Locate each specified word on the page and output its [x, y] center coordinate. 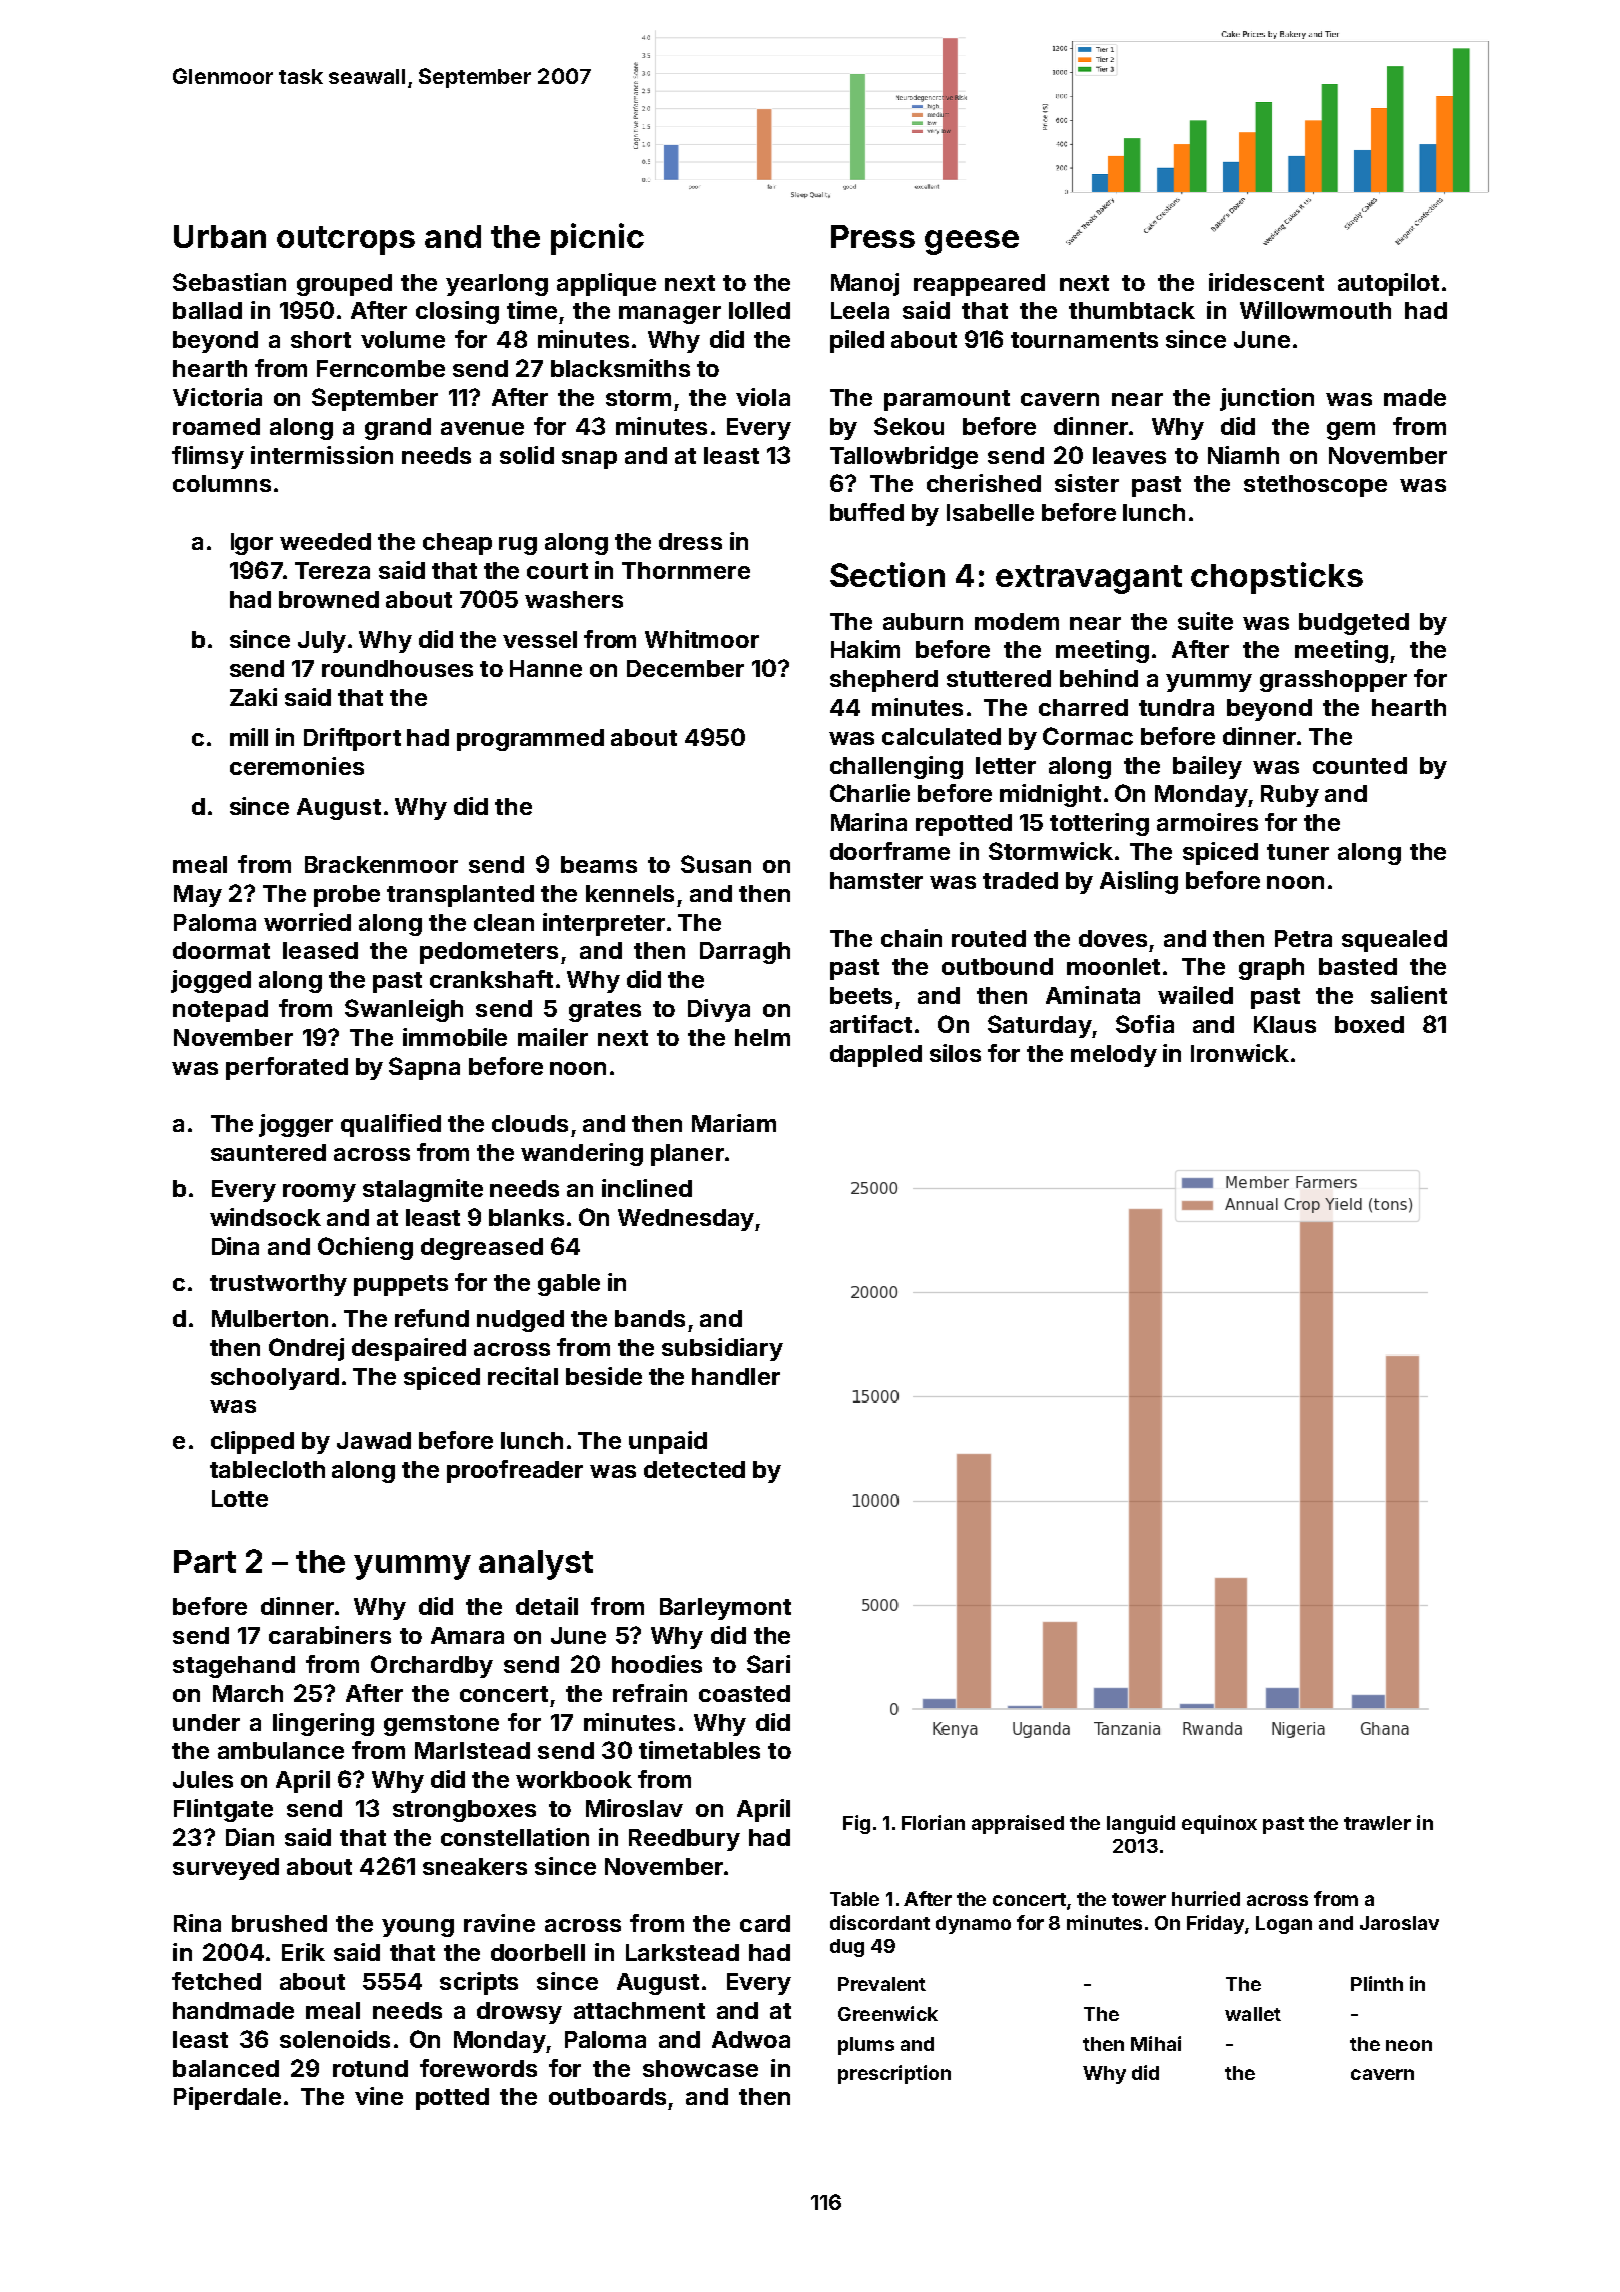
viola [763, 397]
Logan [1284, 1925]
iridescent [1266, 282]
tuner [1298, 852]
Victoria [217, 397]
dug [847, 1948]
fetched [216, 1981]
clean [504, 922]
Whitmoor [702, 639]
